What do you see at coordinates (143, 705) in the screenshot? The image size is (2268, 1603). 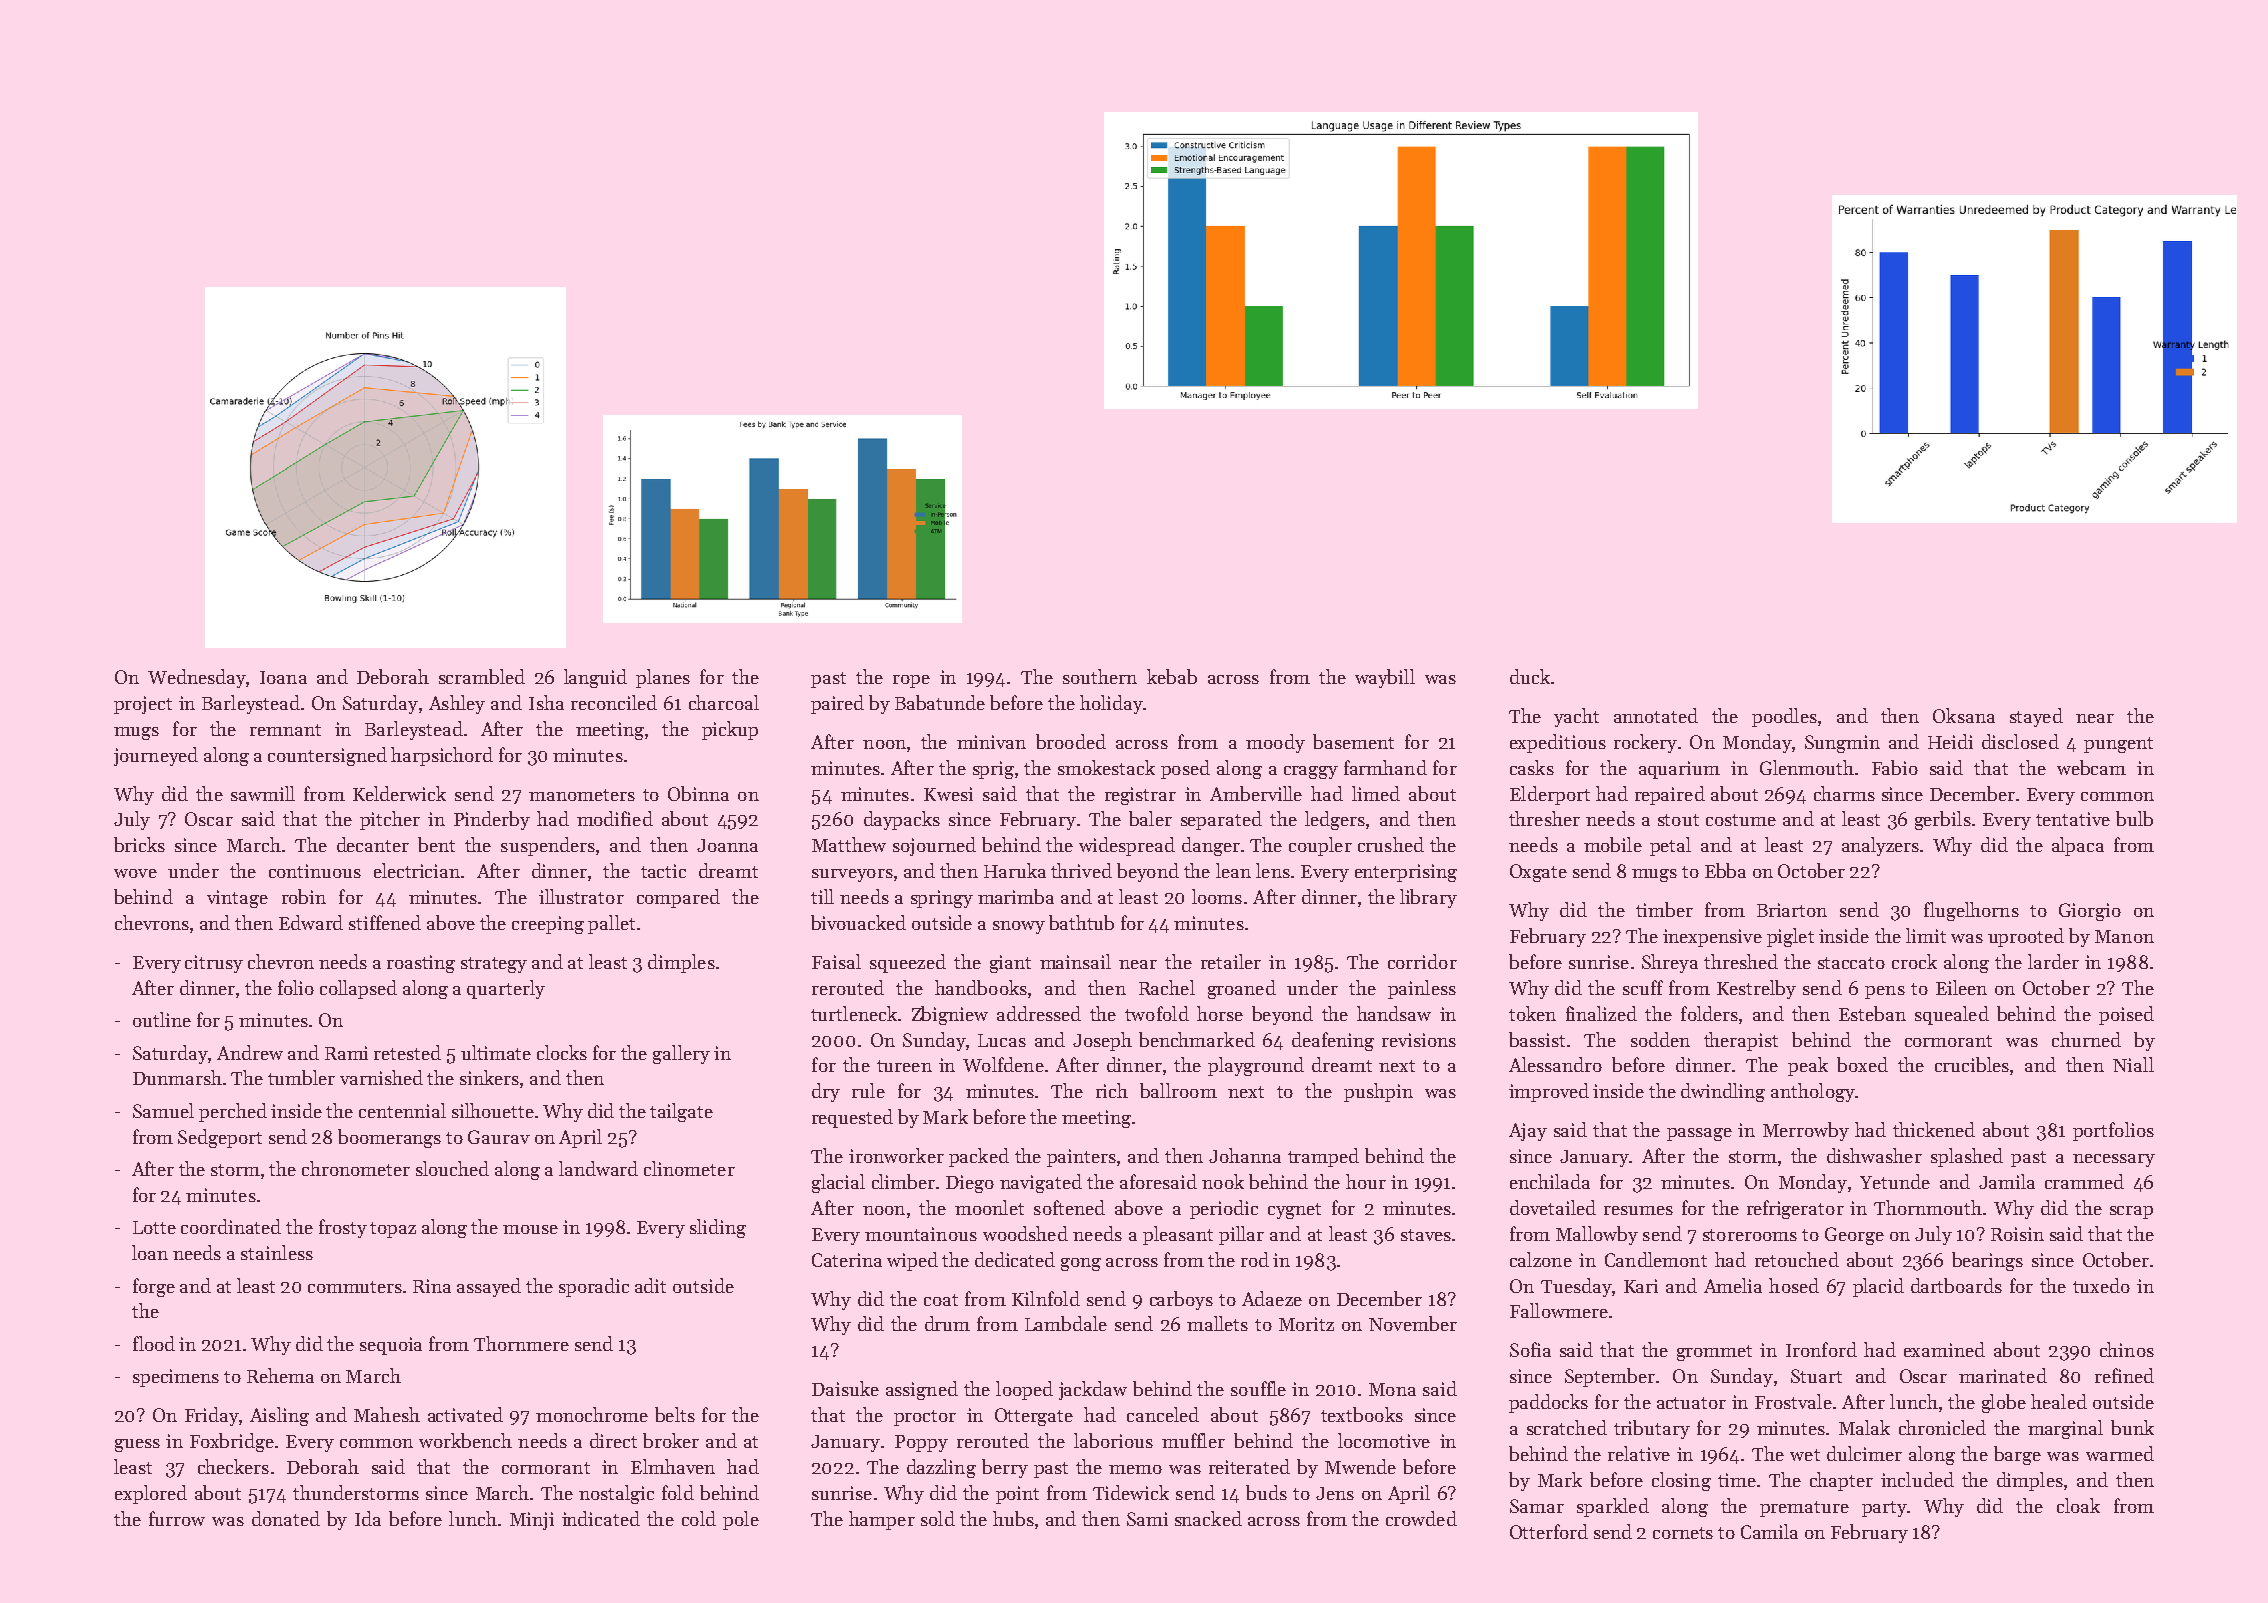 I see `project` at bounding box center [143, 705].
